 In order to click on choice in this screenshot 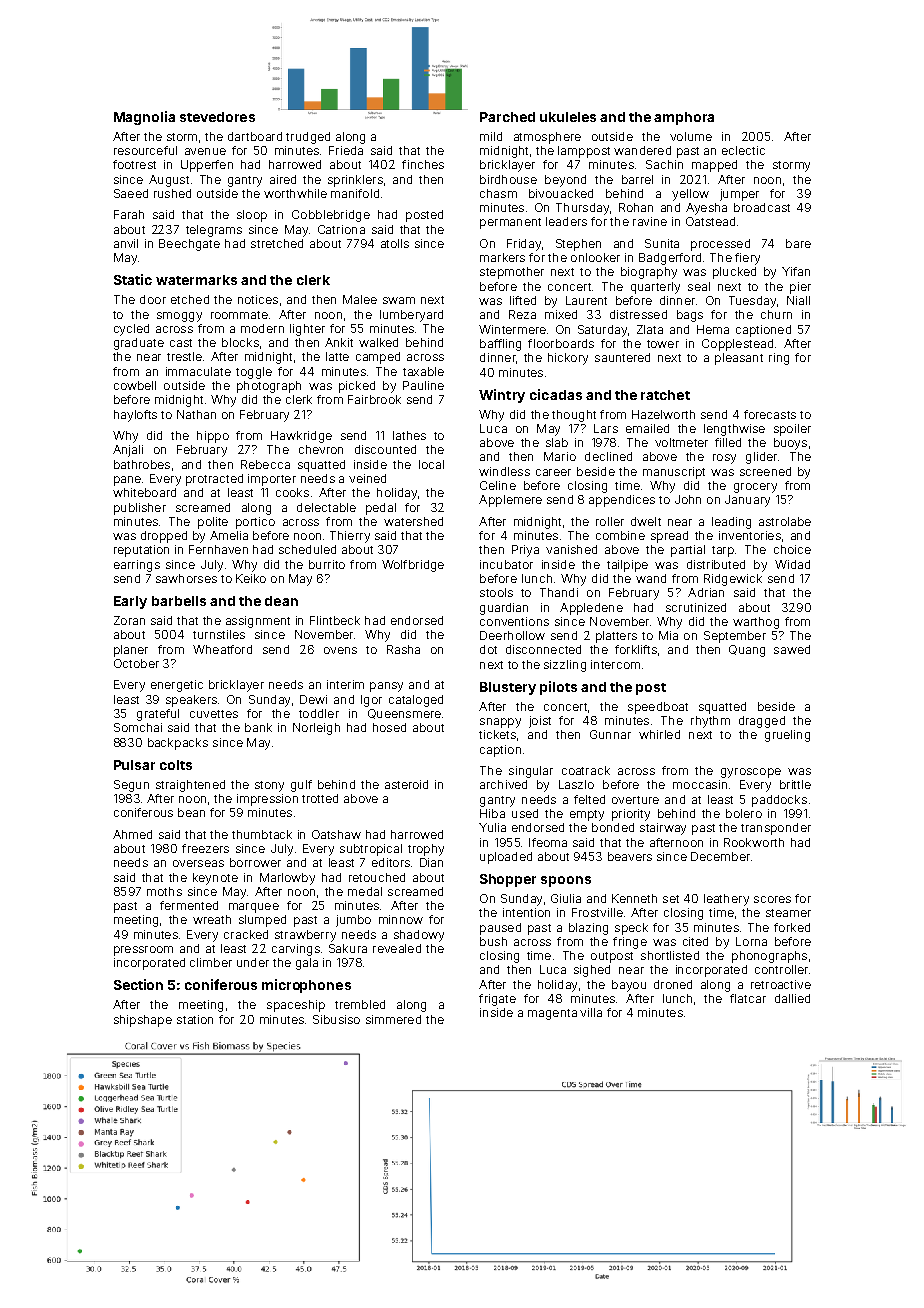, I will do `click(792, 549)`.
